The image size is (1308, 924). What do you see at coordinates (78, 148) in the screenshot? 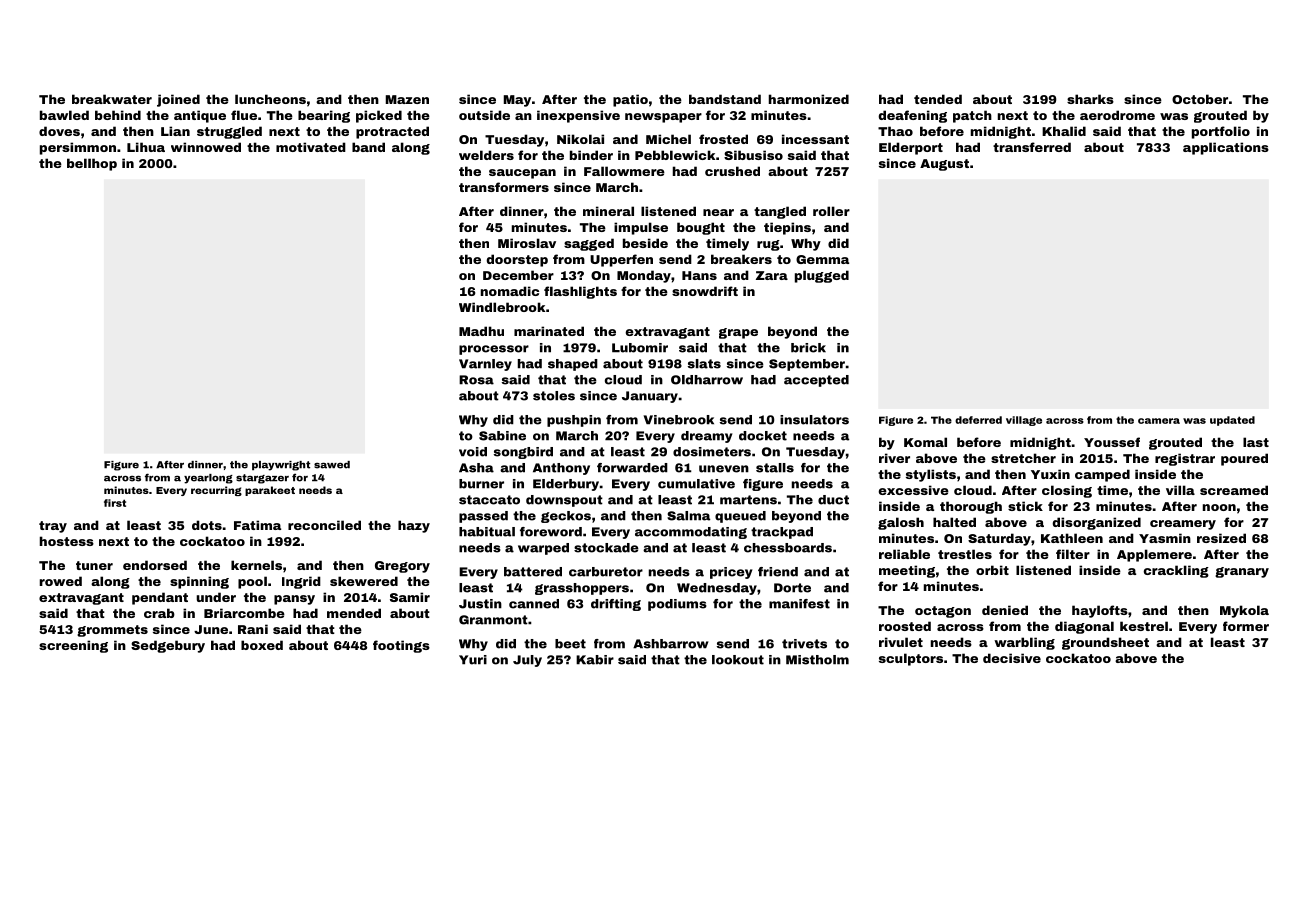
I see `persimmon` at bounding box center [78, 148].
